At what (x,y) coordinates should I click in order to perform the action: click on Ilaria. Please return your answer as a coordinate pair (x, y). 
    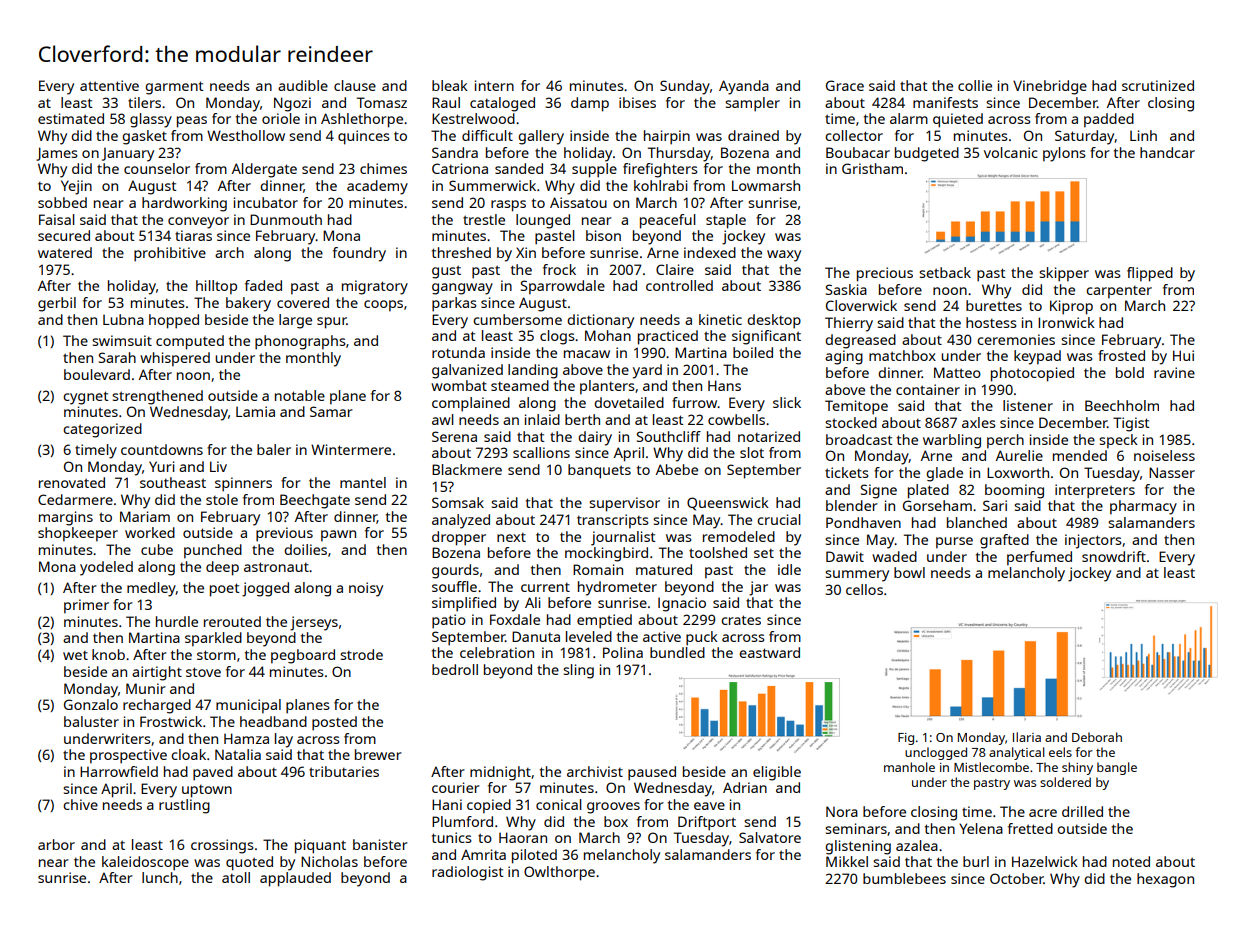
    Looking at the image, I should click on (1027, 737).
